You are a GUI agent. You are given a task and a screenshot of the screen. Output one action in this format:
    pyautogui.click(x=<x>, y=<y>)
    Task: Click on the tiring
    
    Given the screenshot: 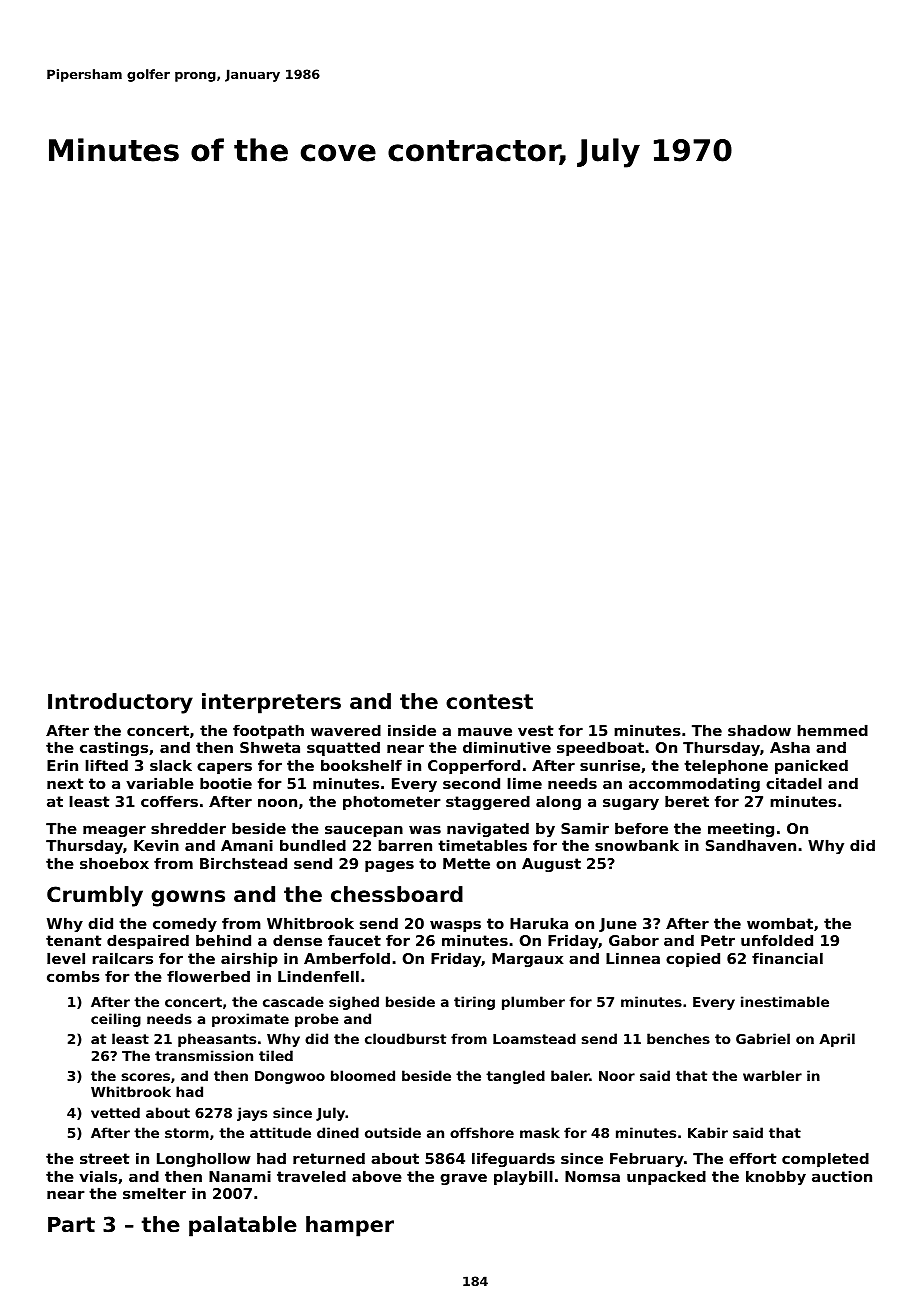 What is the action you would take?
    pyautogui.click(x=474, y=1003)
